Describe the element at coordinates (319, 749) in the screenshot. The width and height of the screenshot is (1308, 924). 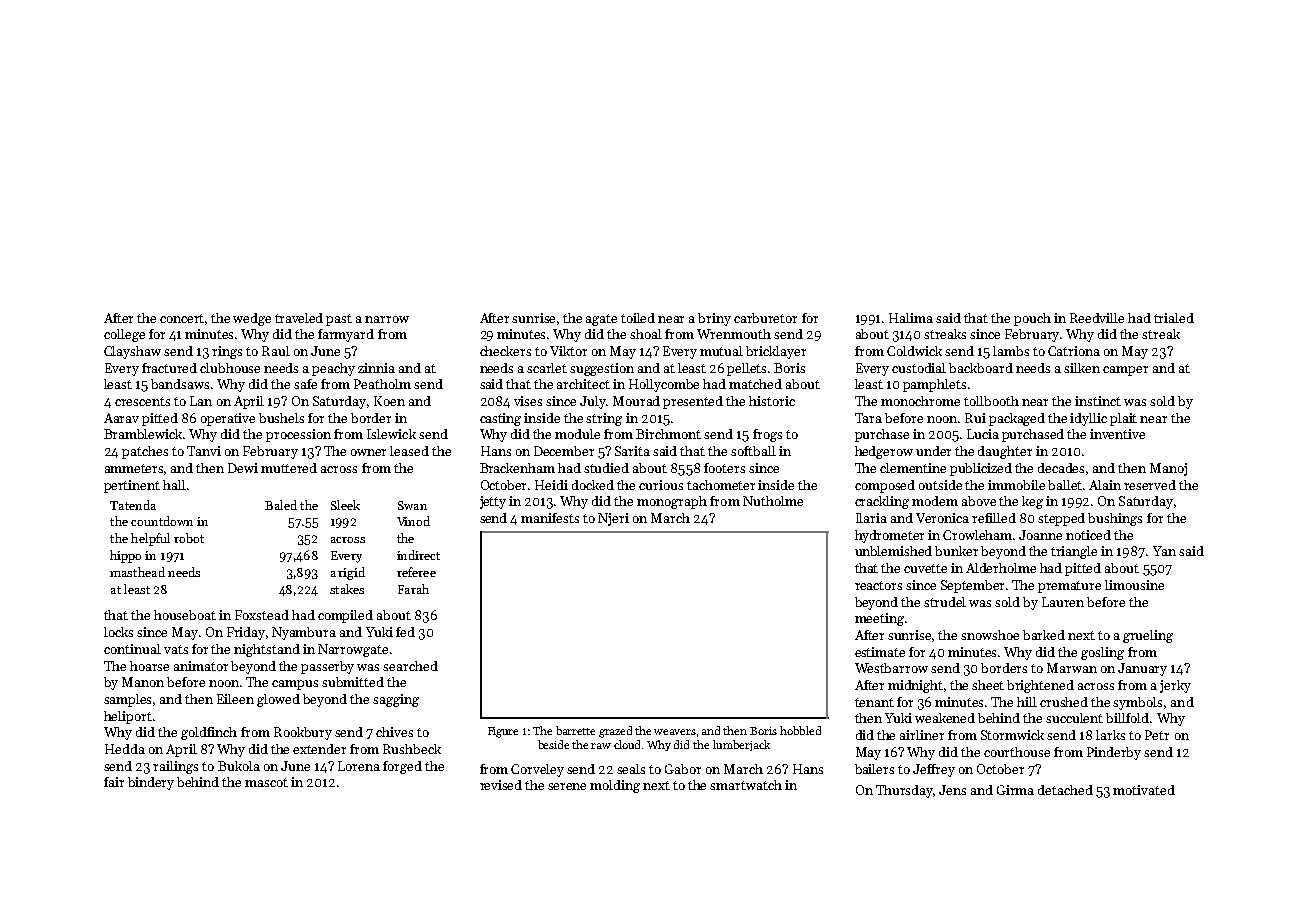
I see `extender` at that location.
